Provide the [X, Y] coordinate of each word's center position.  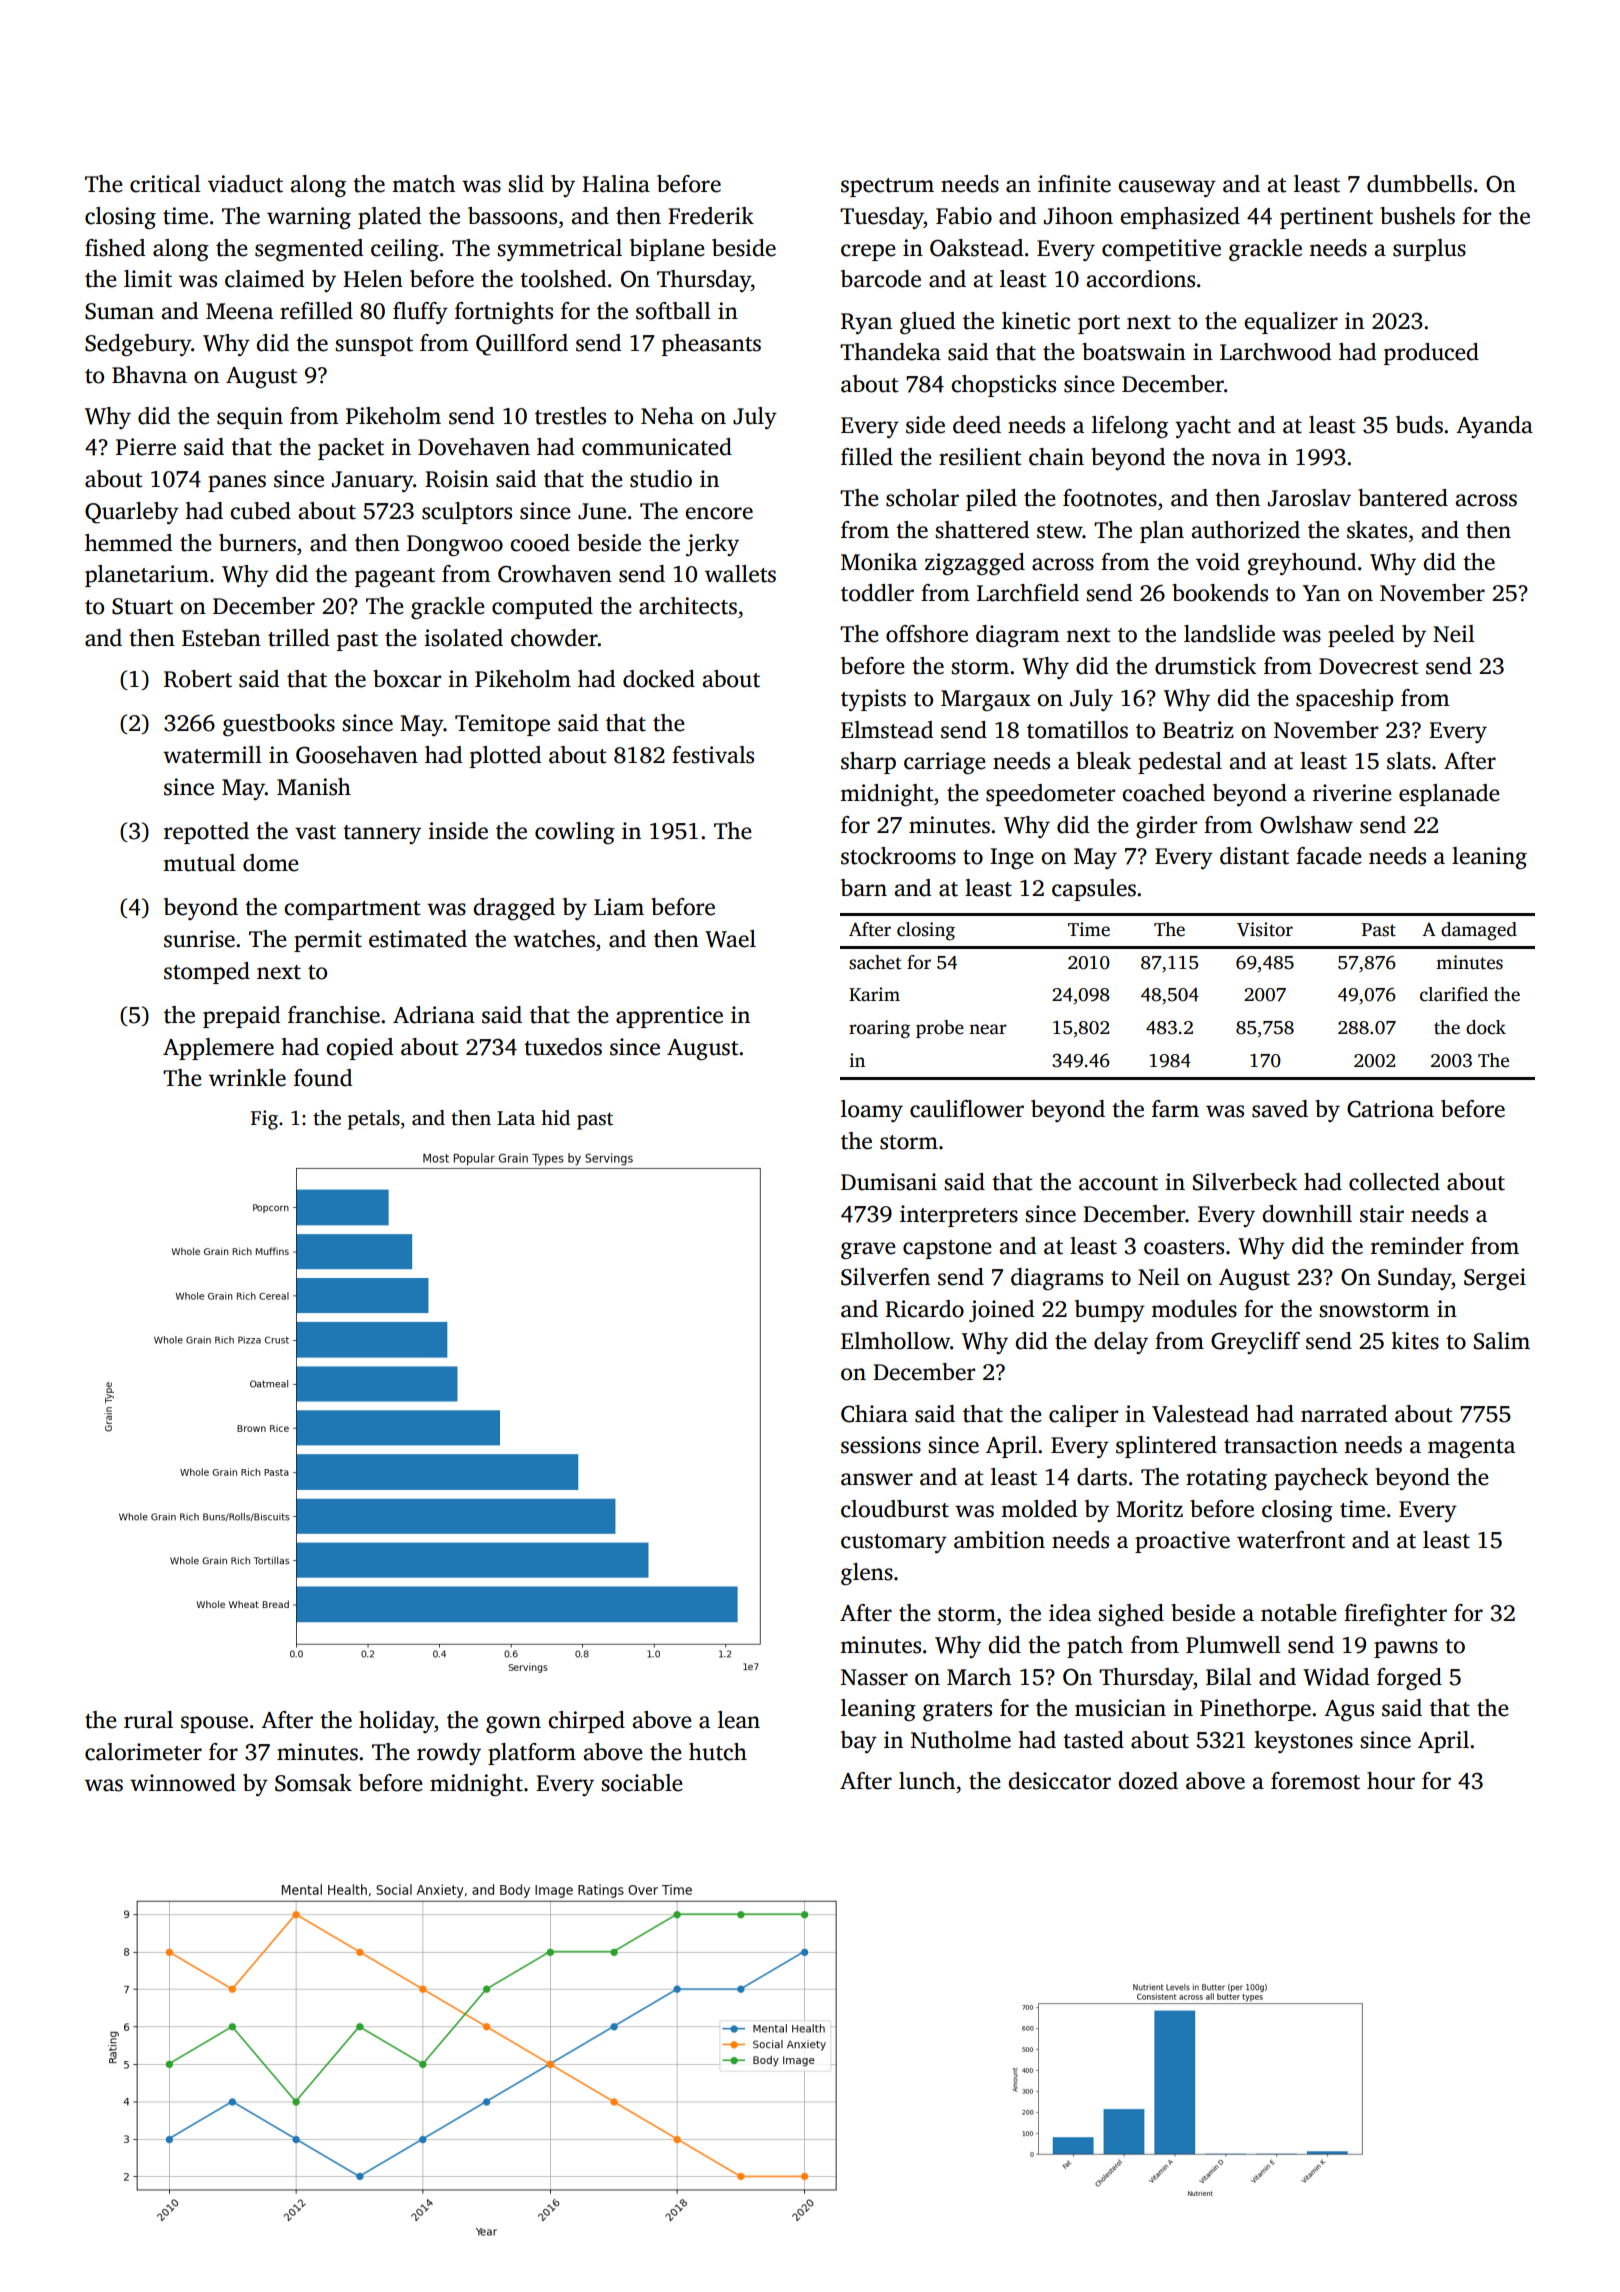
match [423, 184]
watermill [212, 755]
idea [1070, 1613]
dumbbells [1419, 184]
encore [719, 513]
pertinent [1326, 218]
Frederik [711, 216]
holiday [397, 1722]
